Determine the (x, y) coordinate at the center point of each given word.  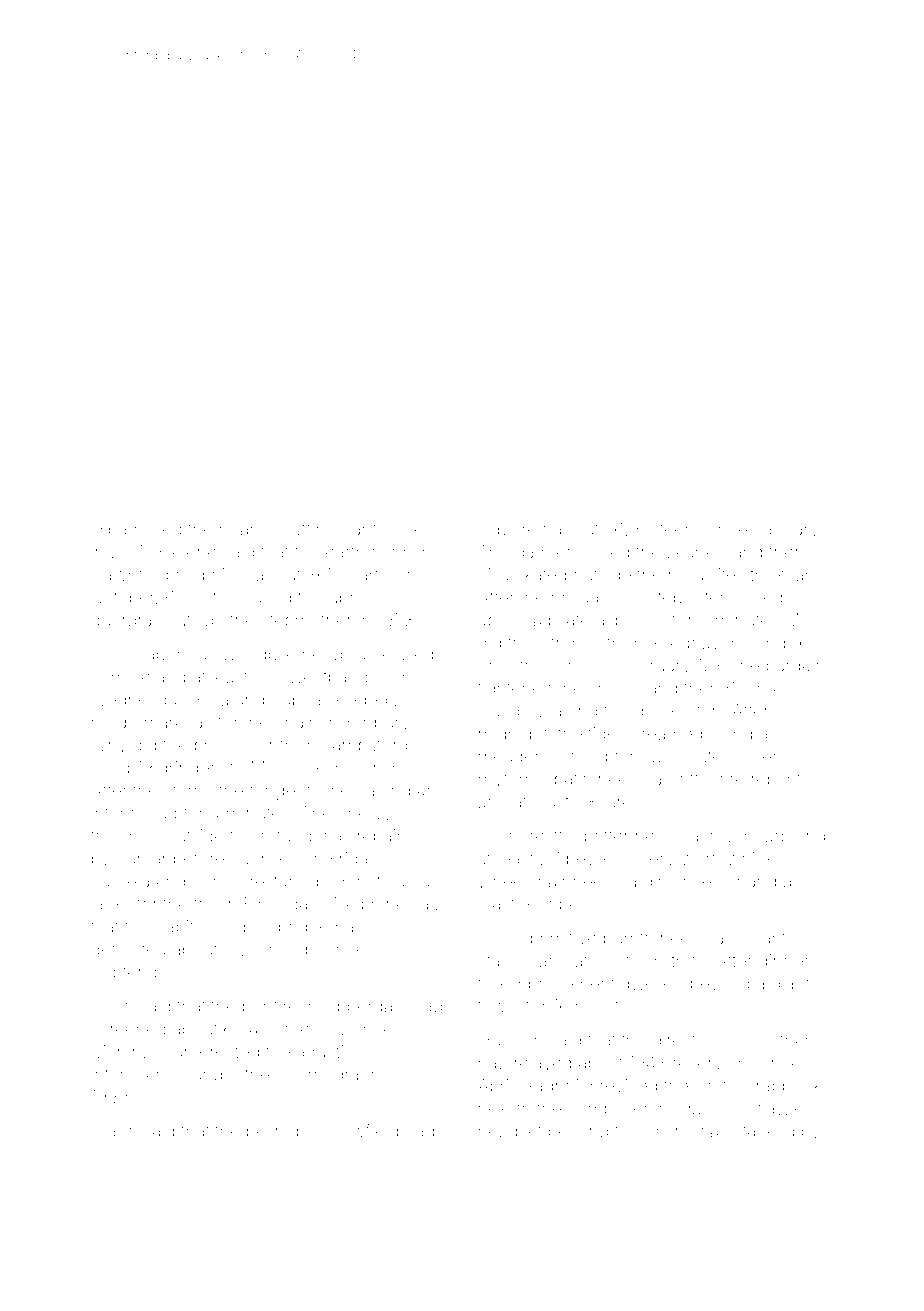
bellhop (276, 1132)
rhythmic (513, 780)
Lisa (494, 575)
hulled (158, 529)
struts (683, 961)
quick (656, 712)
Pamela (120, 881)
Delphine (370, 904)
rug (164, 816)
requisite (702, 576)
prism (667, 1132)
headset (510, 1131)
